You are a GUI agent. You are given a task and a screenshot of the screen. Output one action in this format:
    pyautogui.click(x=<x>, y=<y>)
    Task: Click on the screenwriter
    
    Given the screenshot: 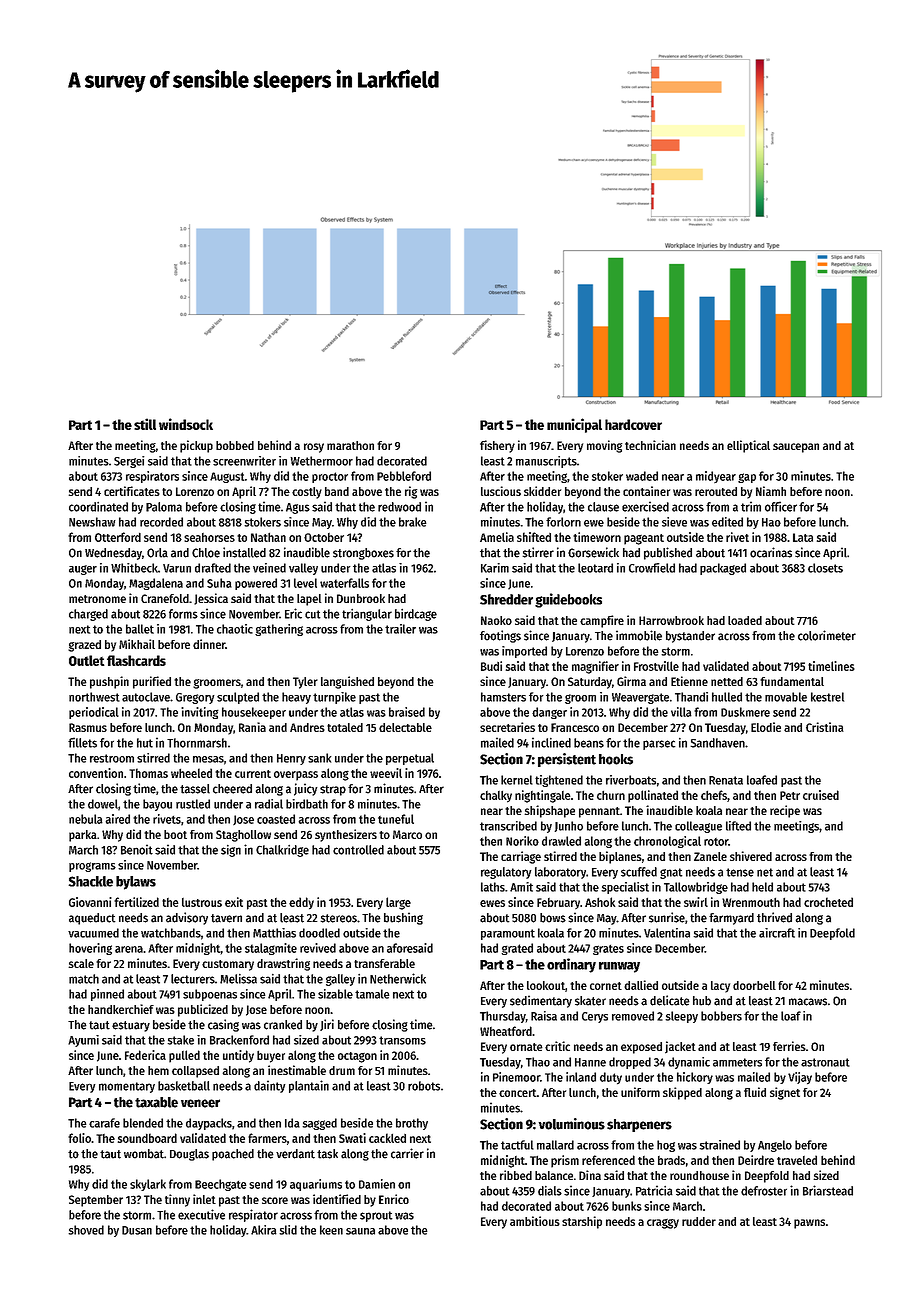 What is the action you would take?
    pyautogui.click(x=244, y=461)
